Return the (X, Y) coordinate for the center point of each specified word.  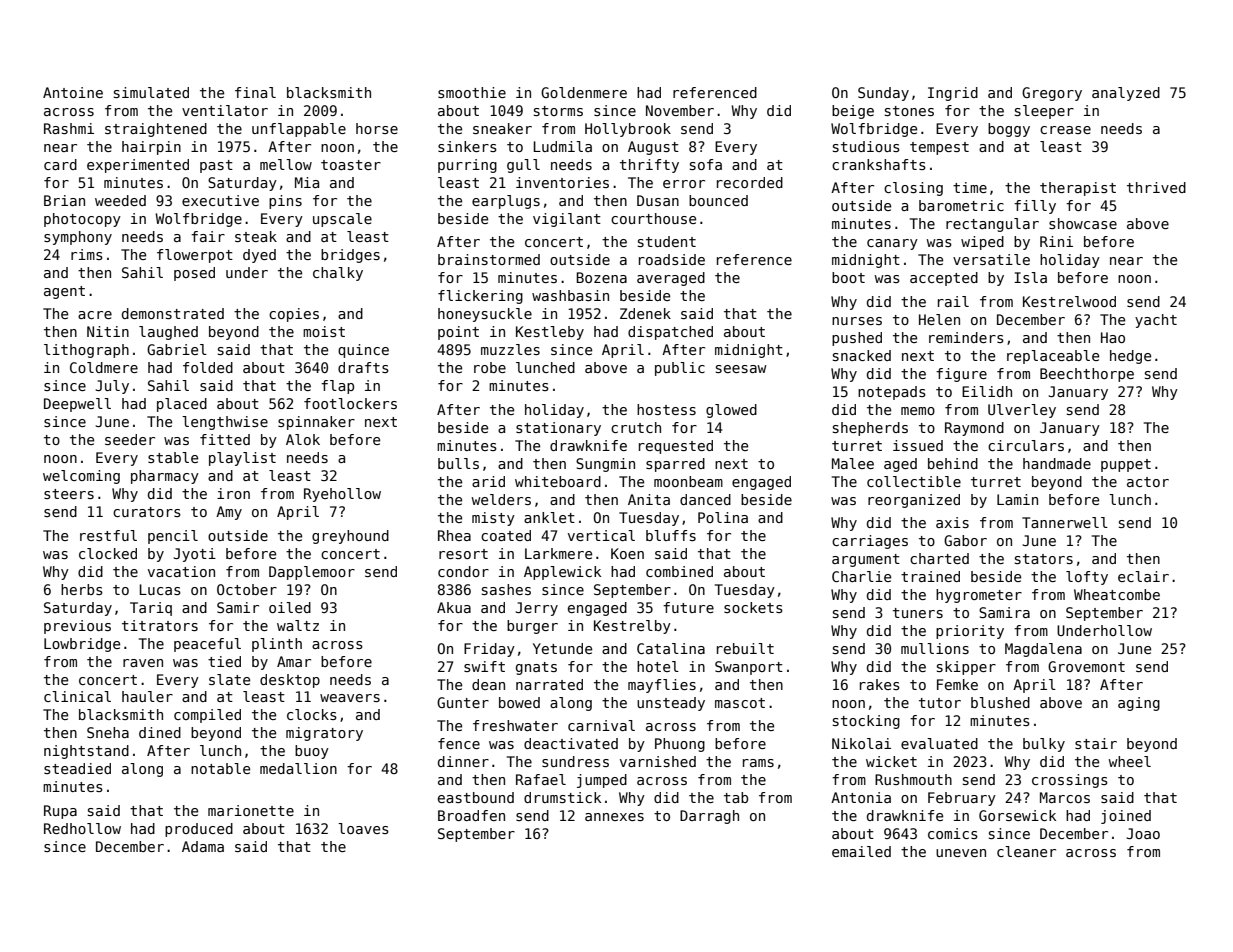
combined (679, 571)
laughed (168, 333)
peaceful (207, 645)
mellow (286, 164)
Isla (1030, 277)
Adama (203, 846)
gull (523, 166)
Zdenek (645, 313)
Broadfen (471, 815)
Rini (1056, 241)
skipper (966, 668)
